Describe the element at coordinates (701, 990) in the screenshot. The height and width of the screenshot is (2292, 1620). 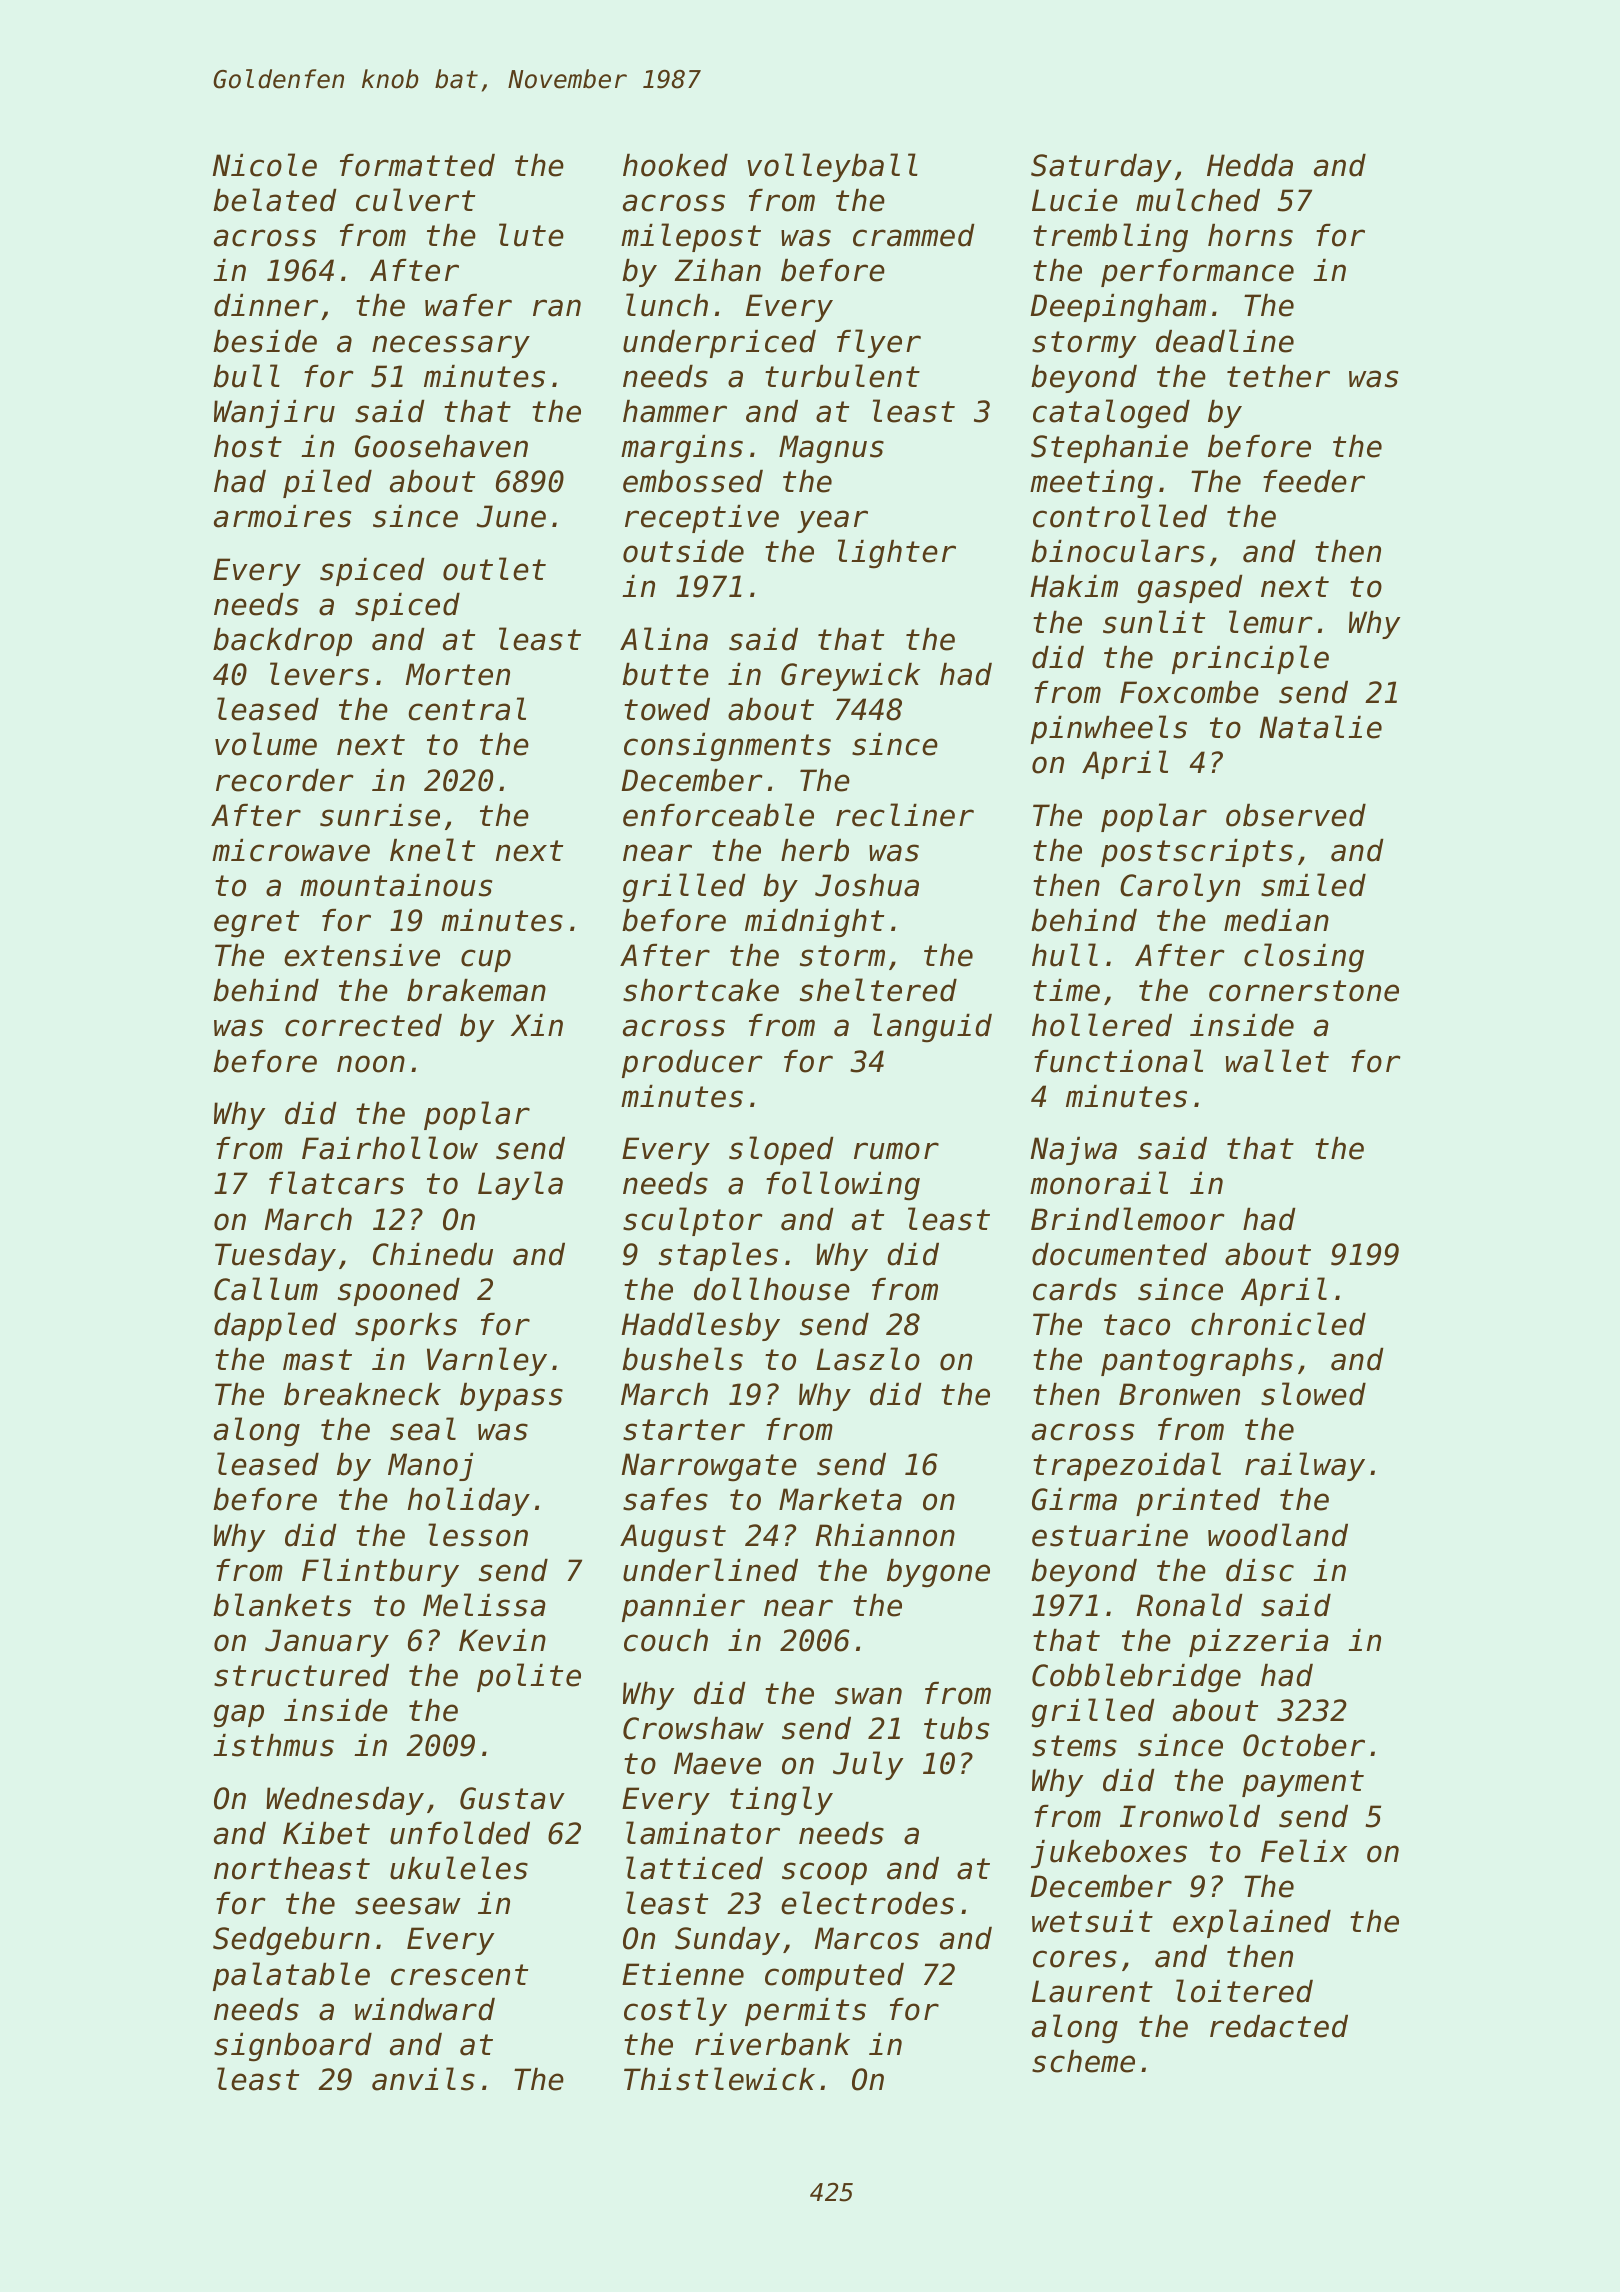
I see `shortcake` at that location.
